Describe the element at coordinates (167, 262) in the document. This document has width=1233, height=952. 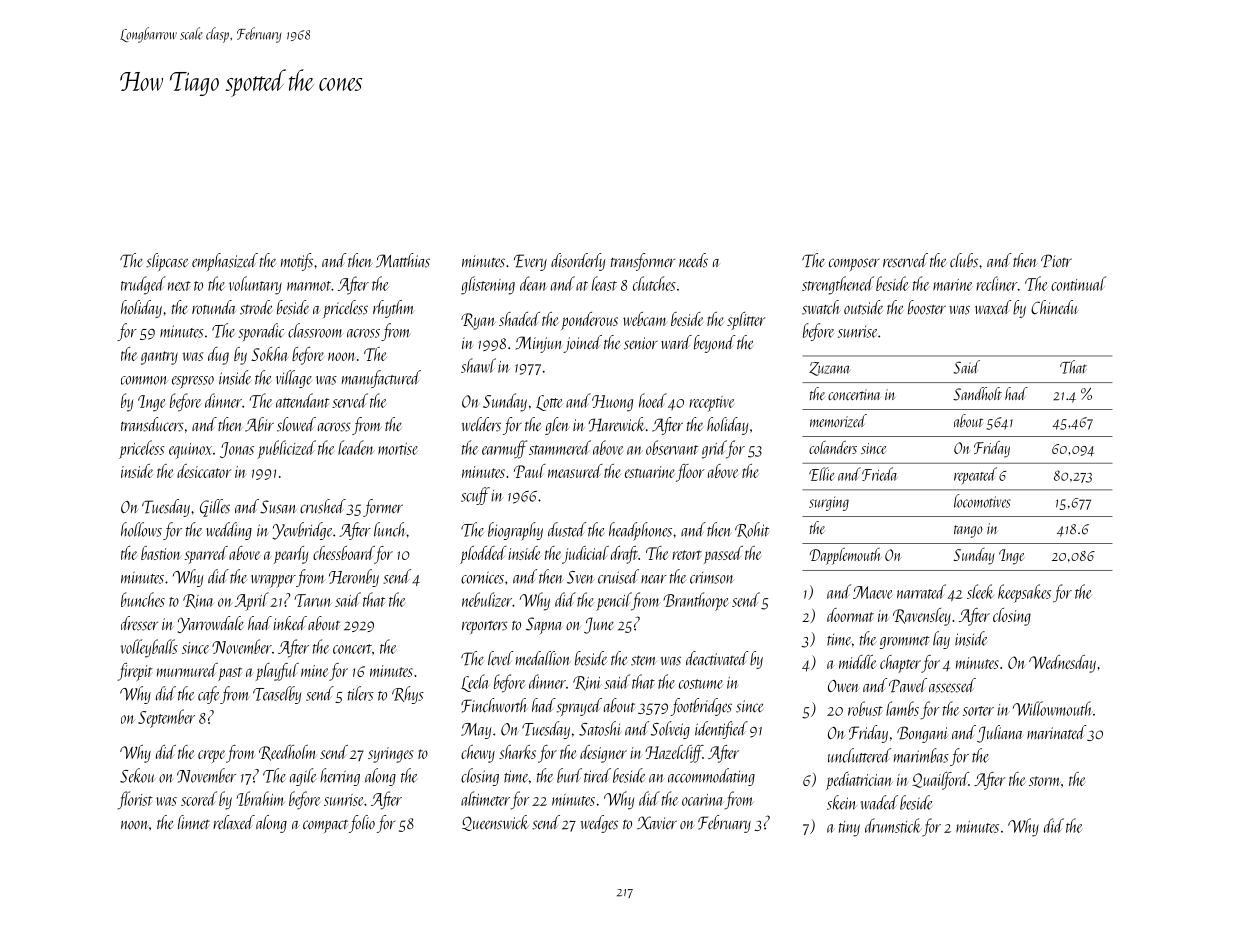
I see `slipcase` at that location.
